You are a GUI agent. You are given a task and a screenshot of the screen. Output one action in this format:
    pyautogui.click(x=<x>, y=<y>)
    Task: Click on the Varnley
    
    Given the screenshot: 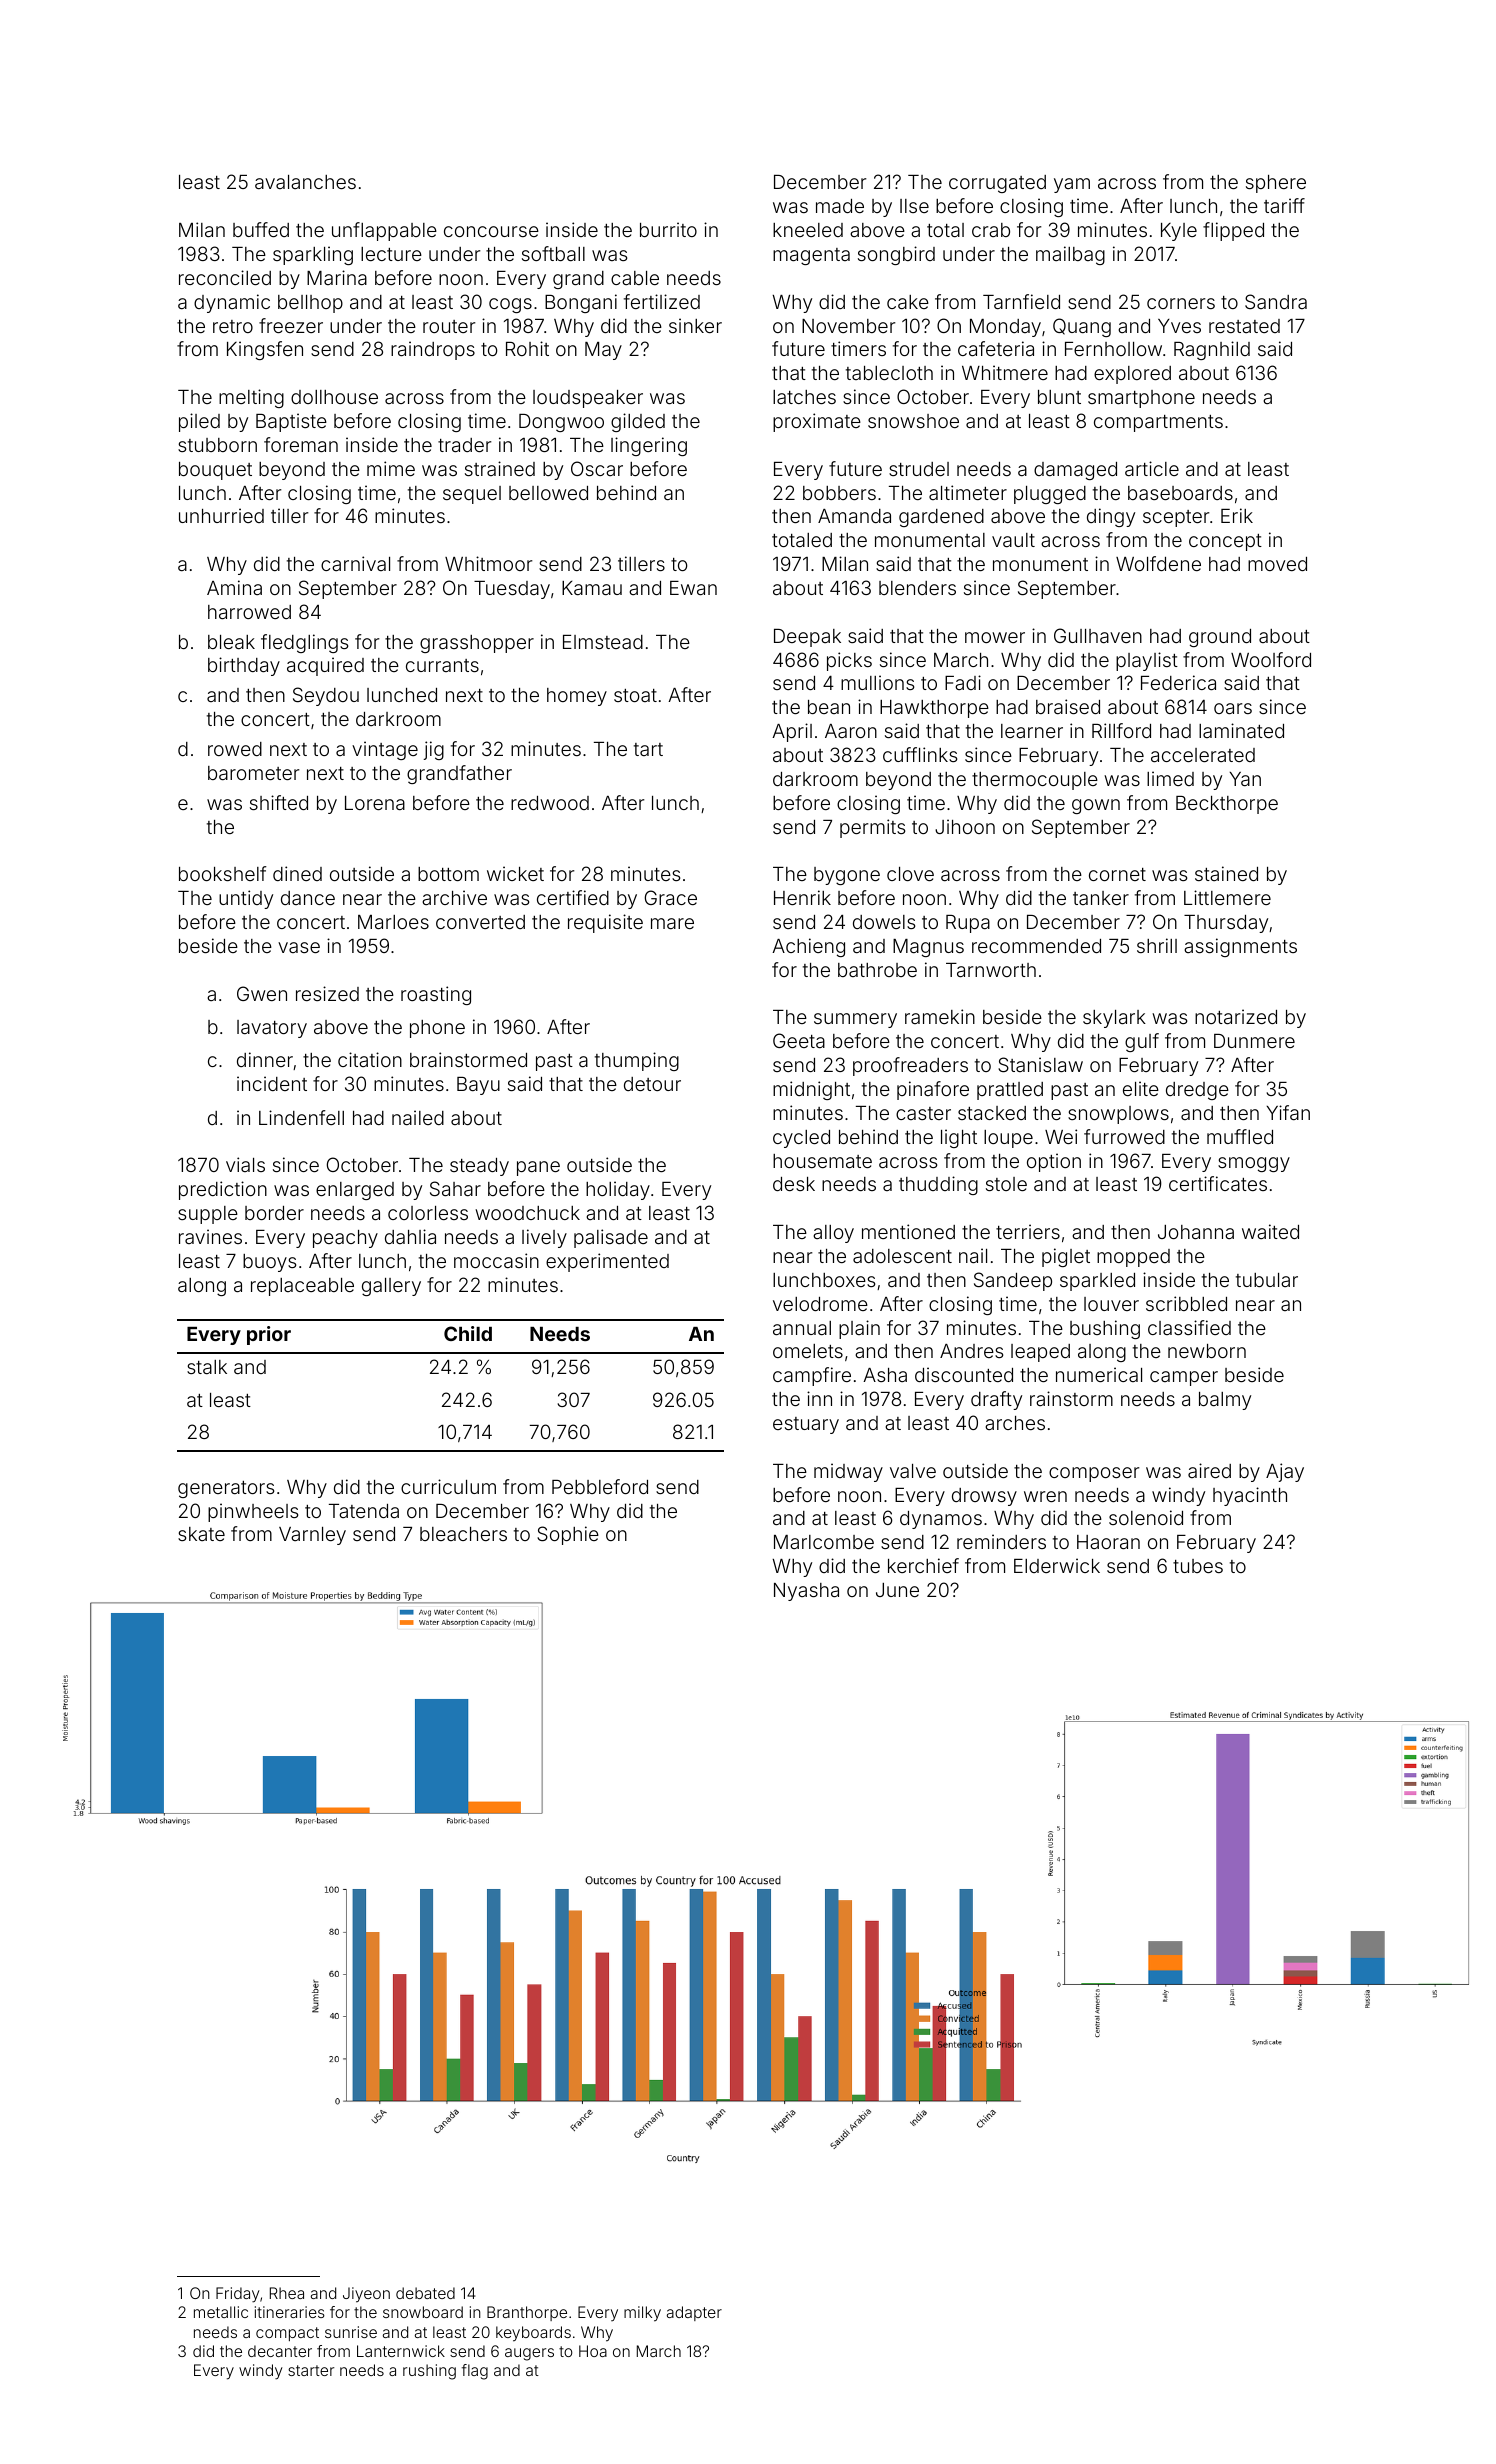 What is the action you would take?
    pyautogui.click(x=312, y=1536)
